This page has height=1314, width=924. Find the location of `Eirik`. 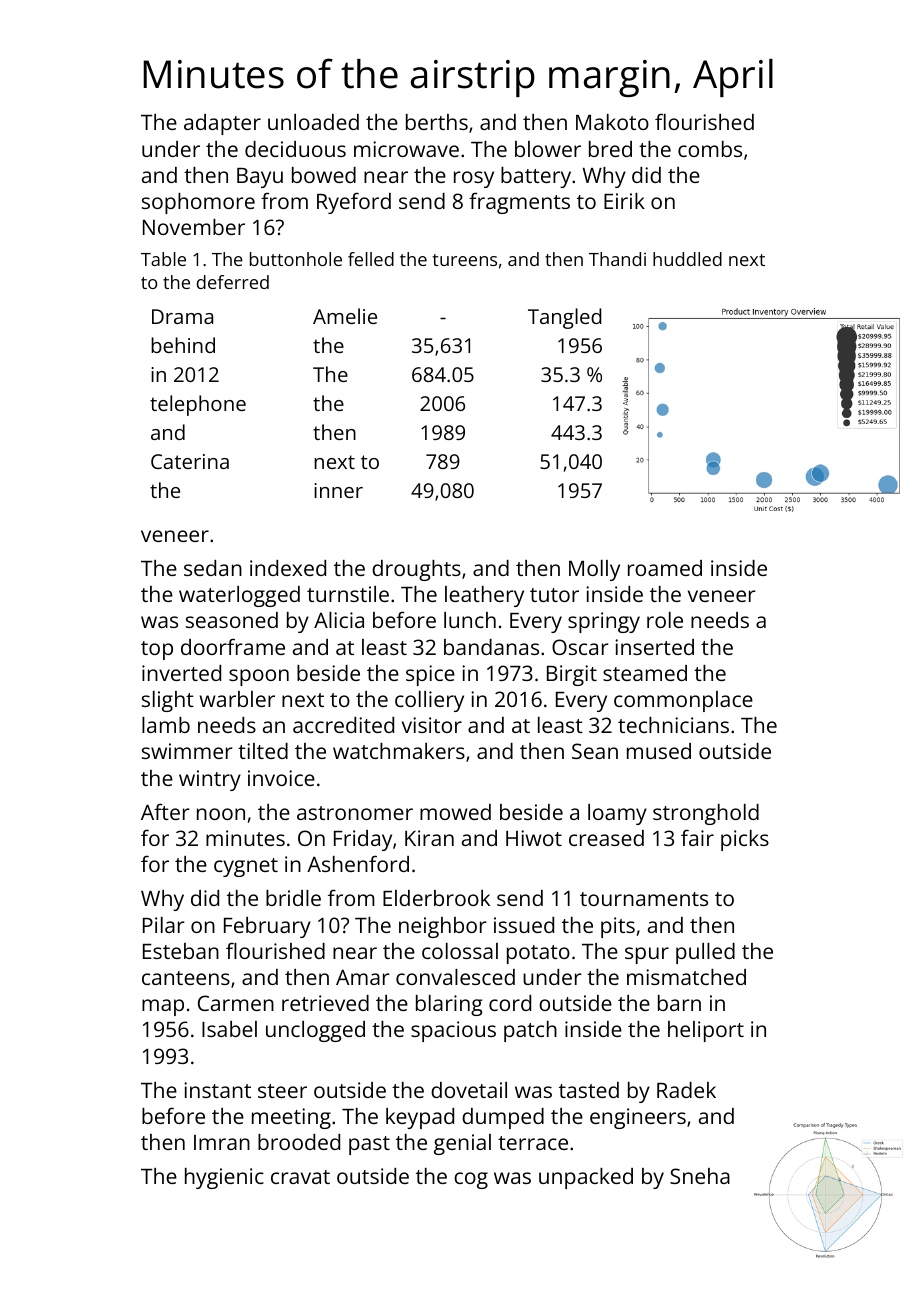

Eirik is located at coordinates (624, 201).
